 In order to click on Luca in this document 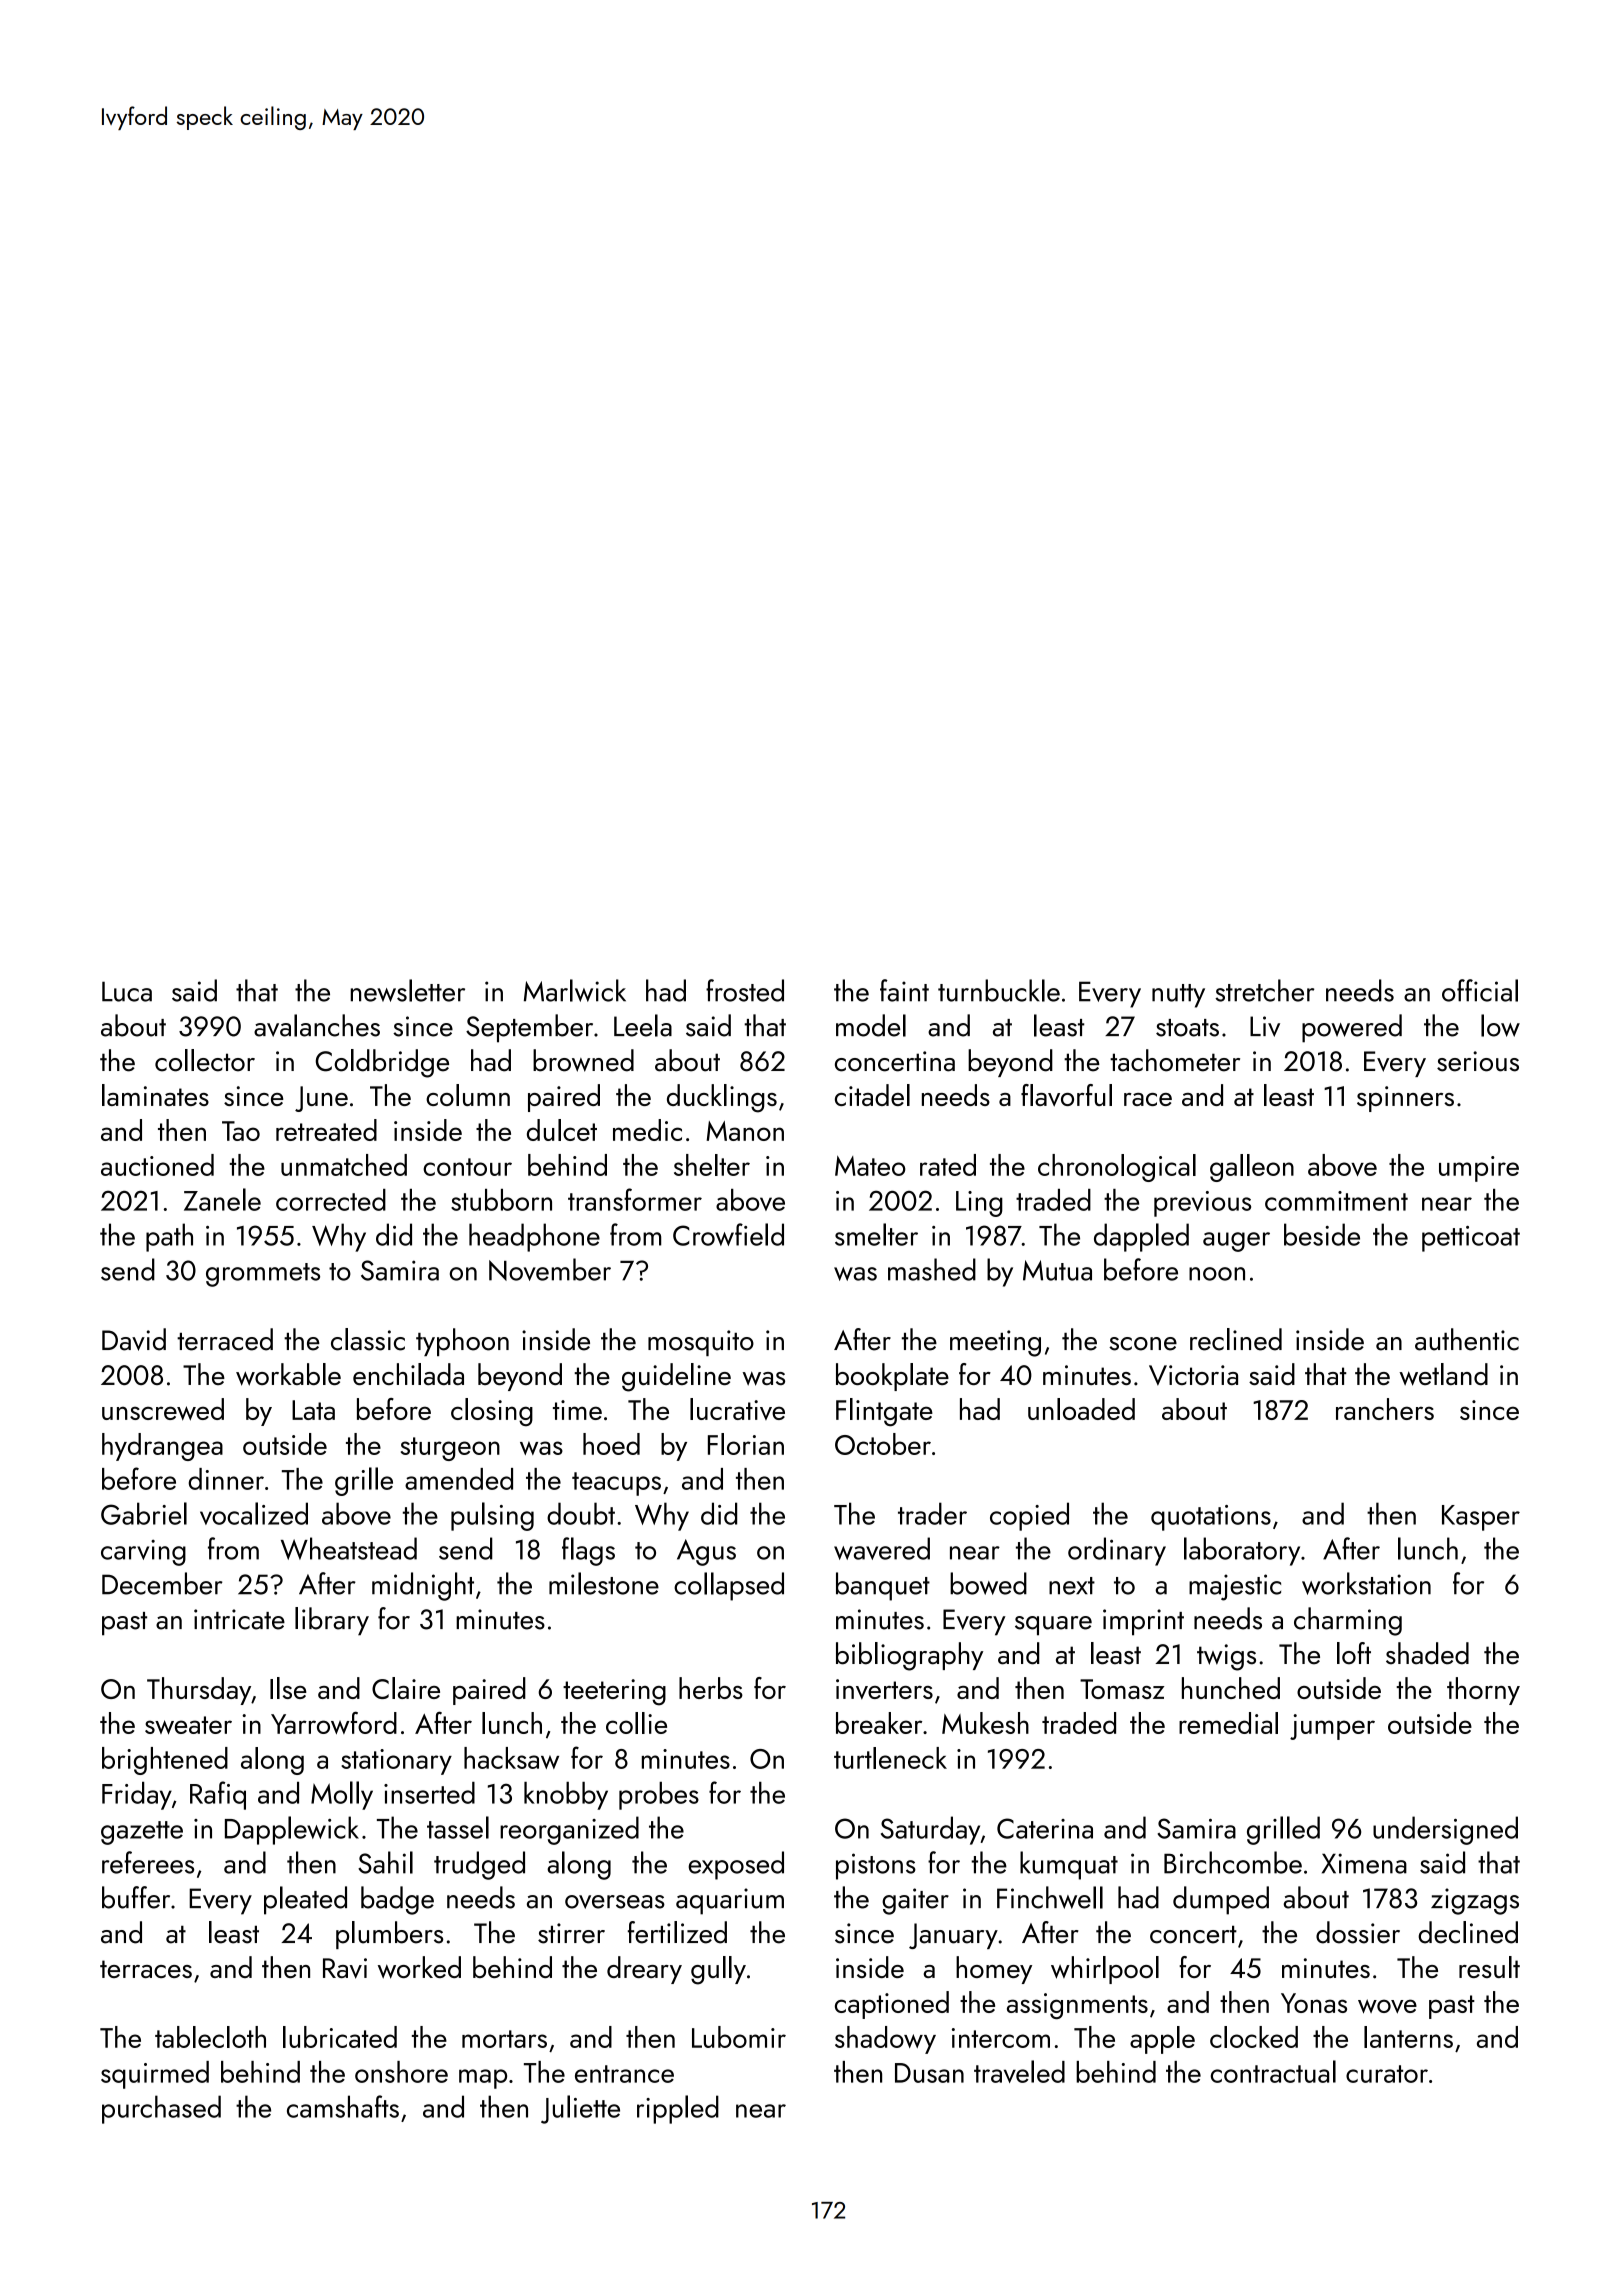, I will do `click(127, 991)`.
